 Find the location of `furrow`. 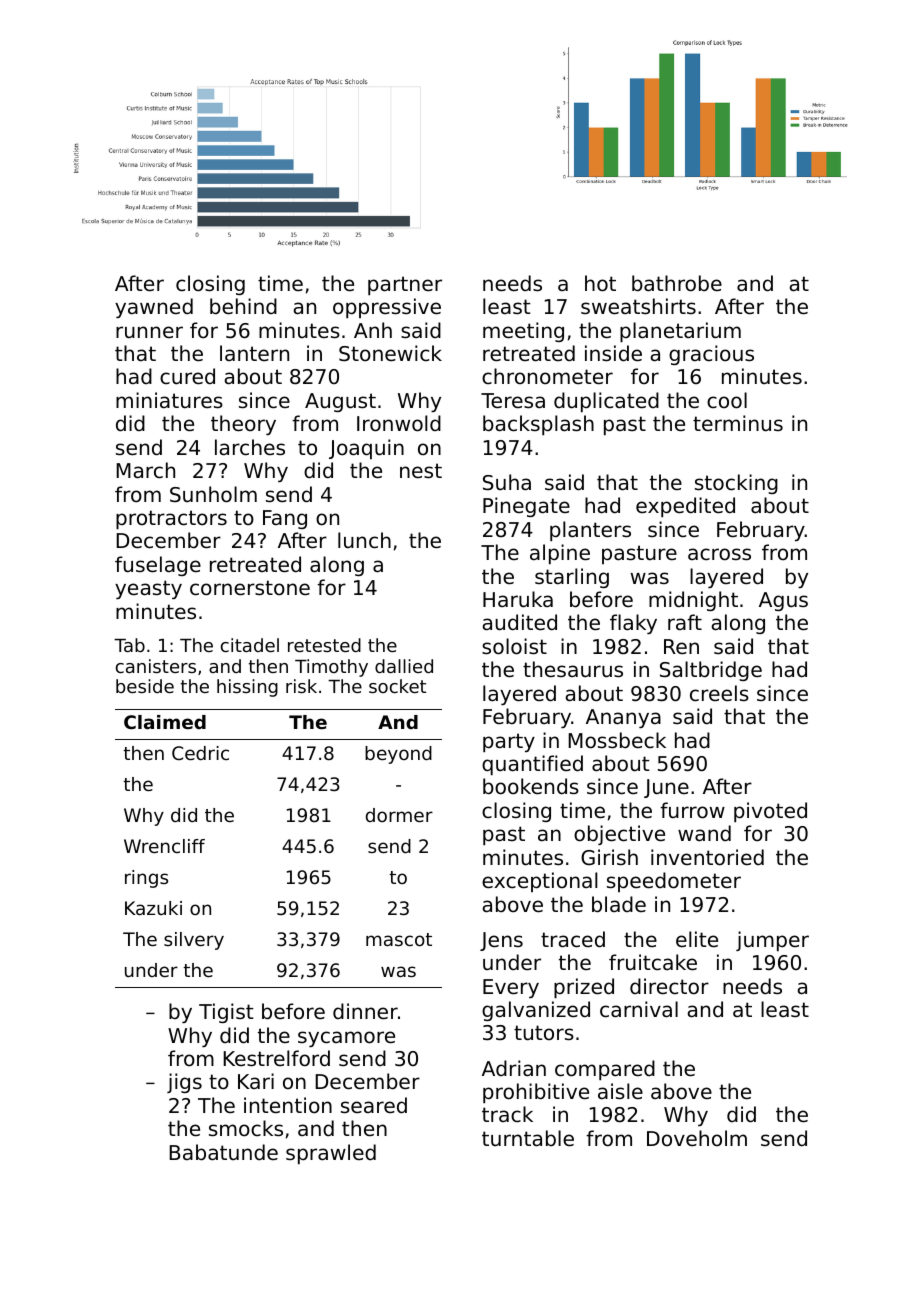

furrow is located at coordinates (692, 810).
